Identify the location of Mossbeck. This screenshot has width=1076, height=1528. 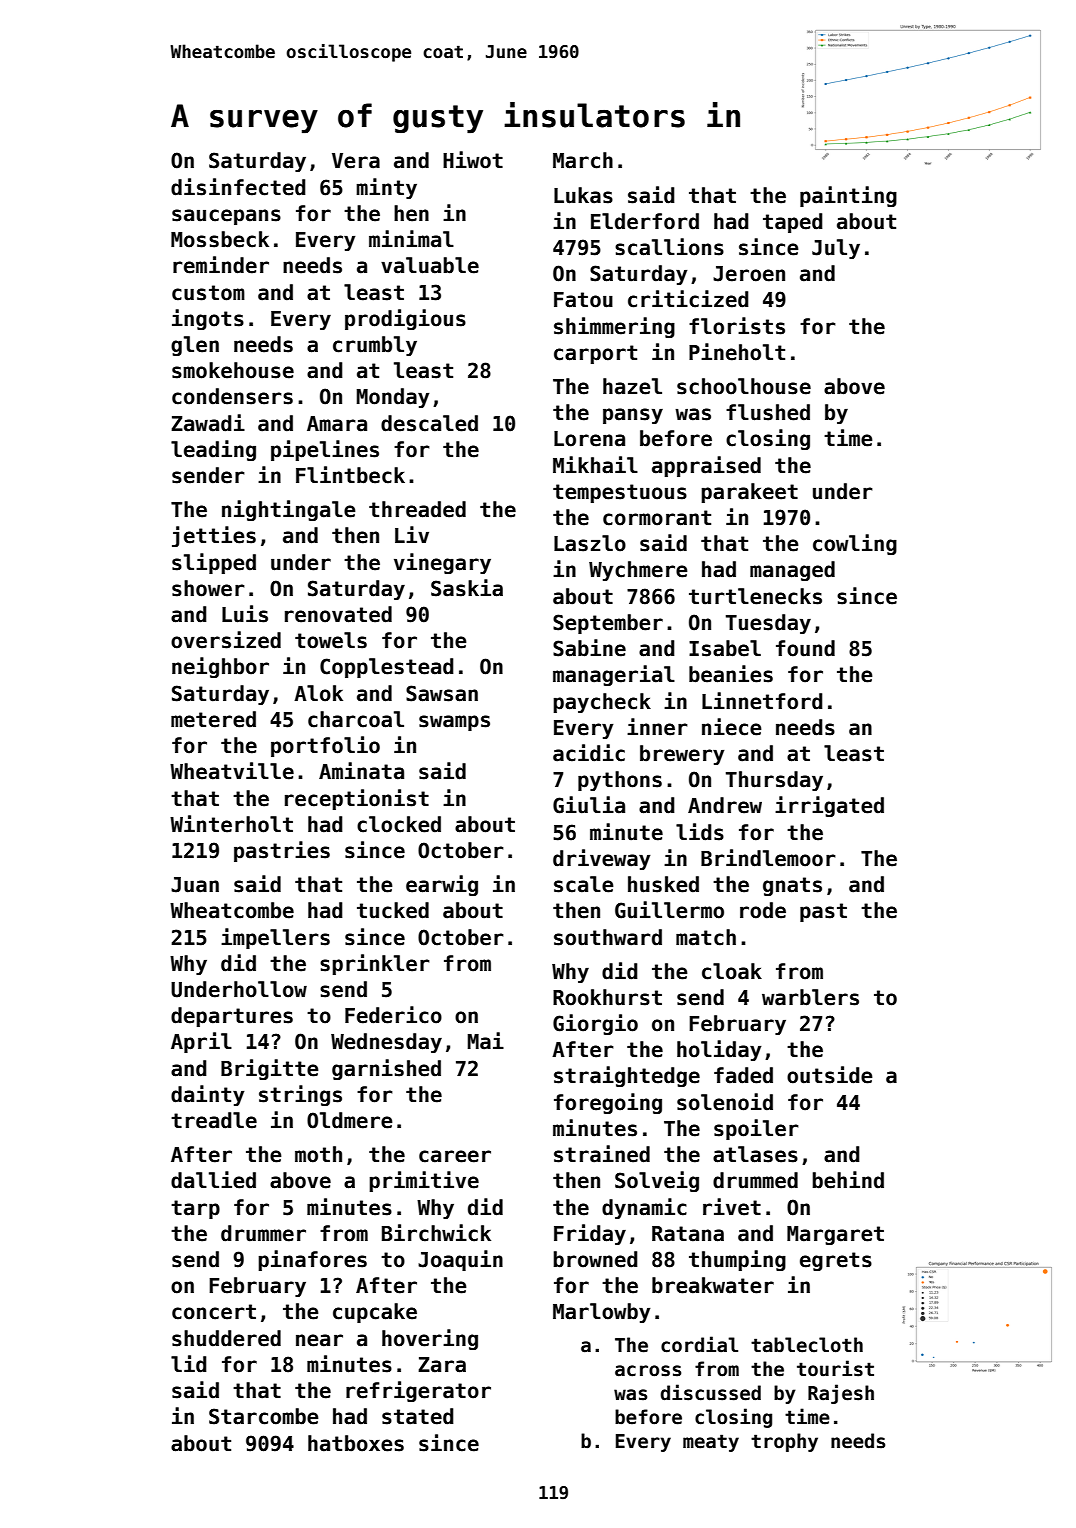
(220, 239).
